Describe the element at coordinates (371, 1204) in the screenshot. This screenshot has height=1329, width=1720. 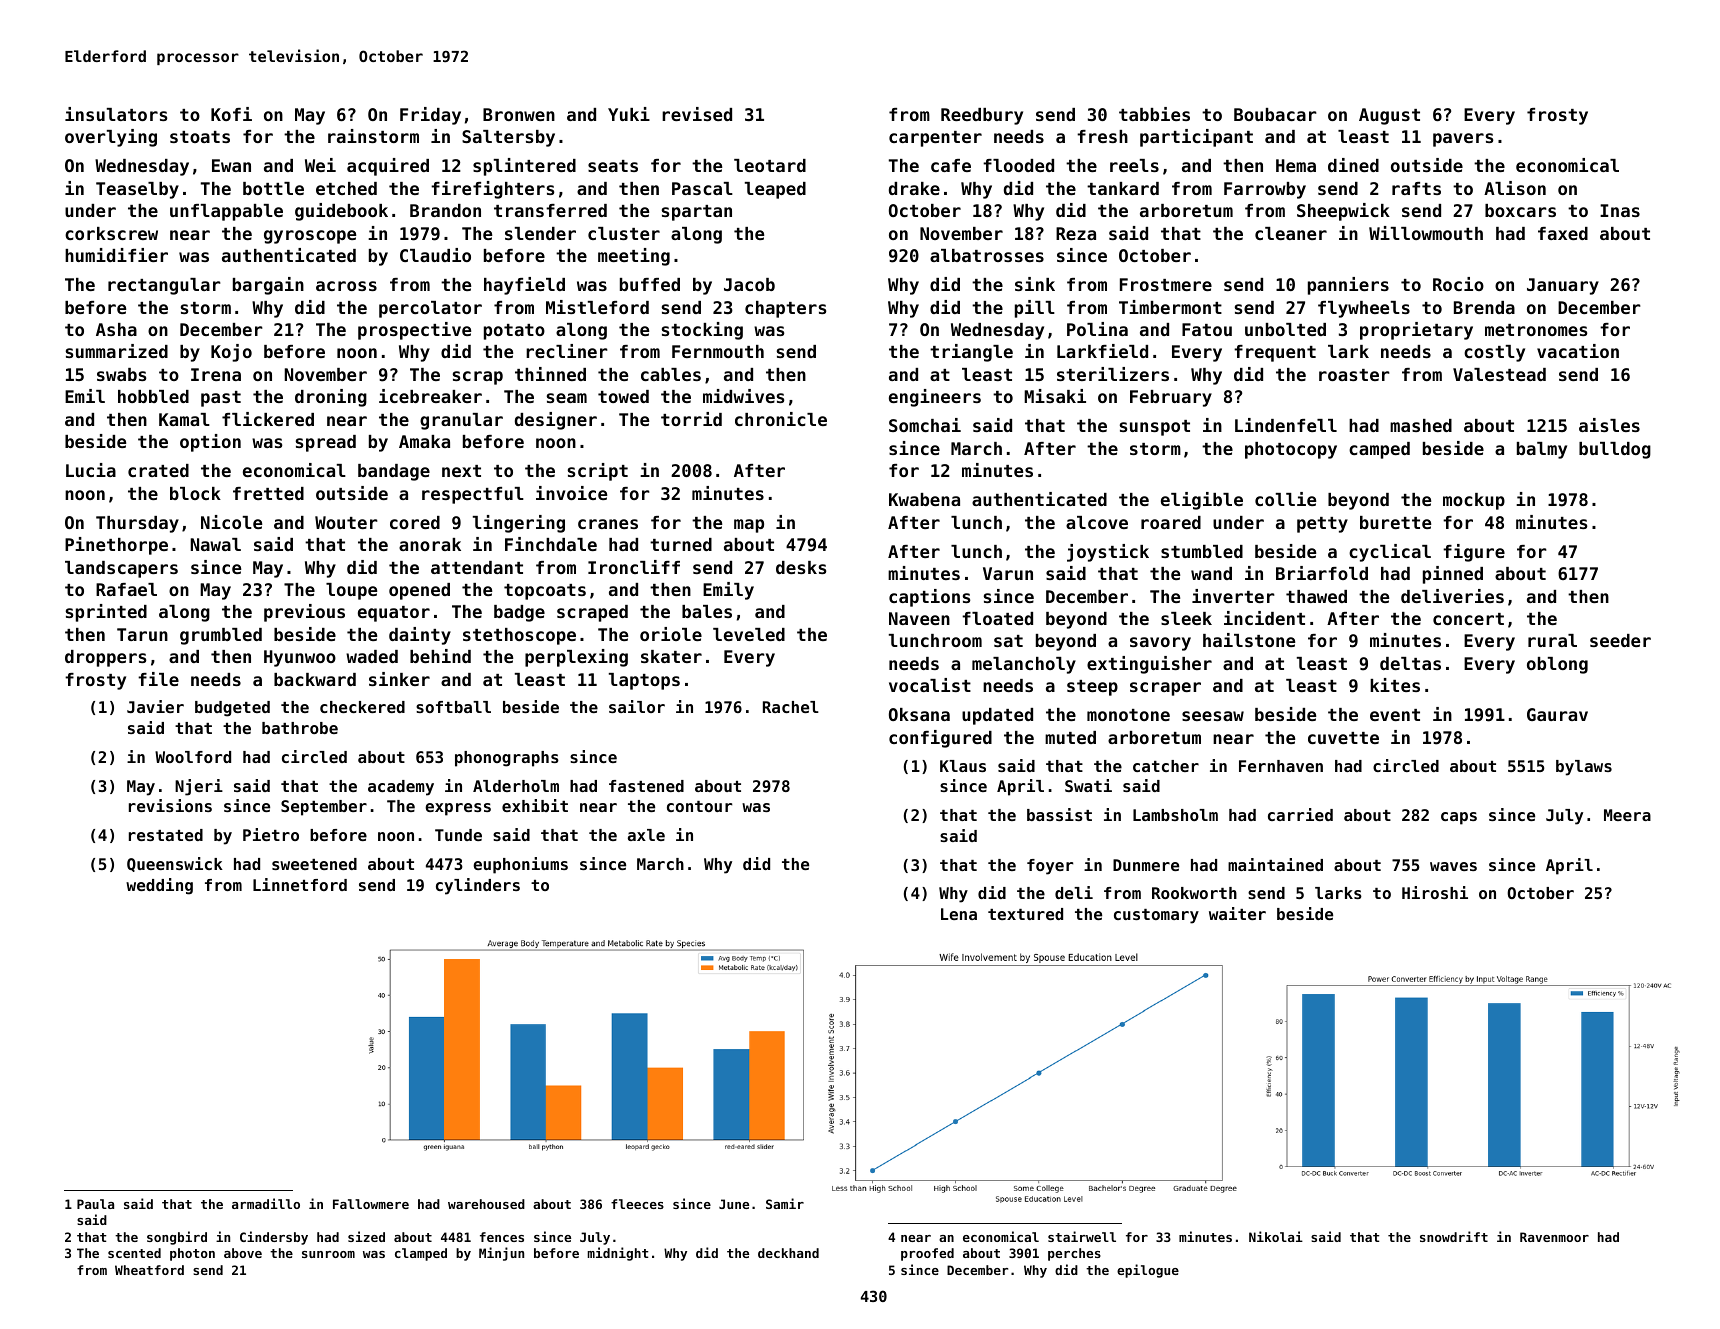
I see `Fallowmere` at that location.
